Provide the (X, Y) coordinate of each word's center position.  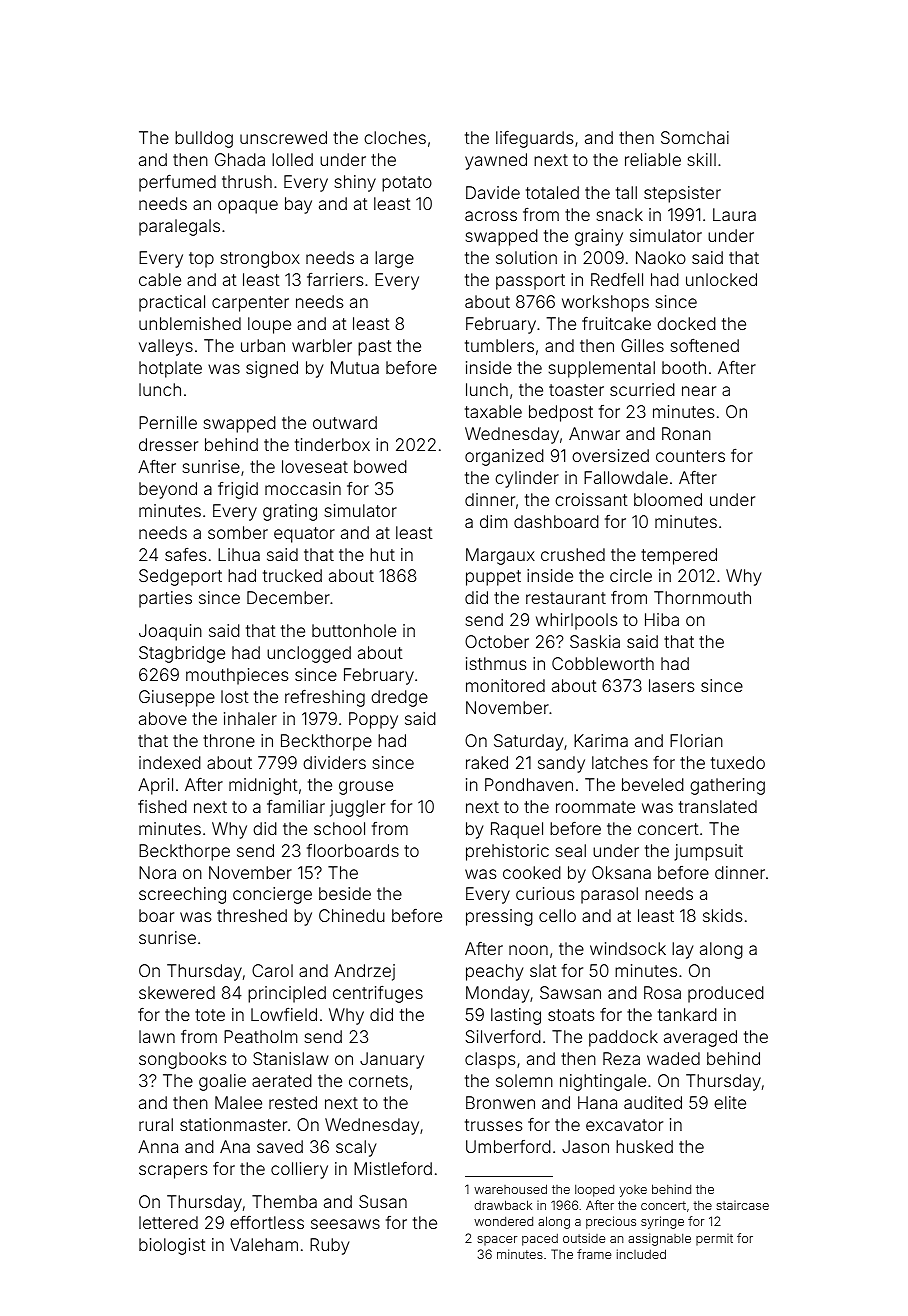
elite (730, 1102)
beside (345, 893)
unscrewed (283, 137)
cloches (395, 137)
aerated (282, 1080)
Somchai (695, 137)
